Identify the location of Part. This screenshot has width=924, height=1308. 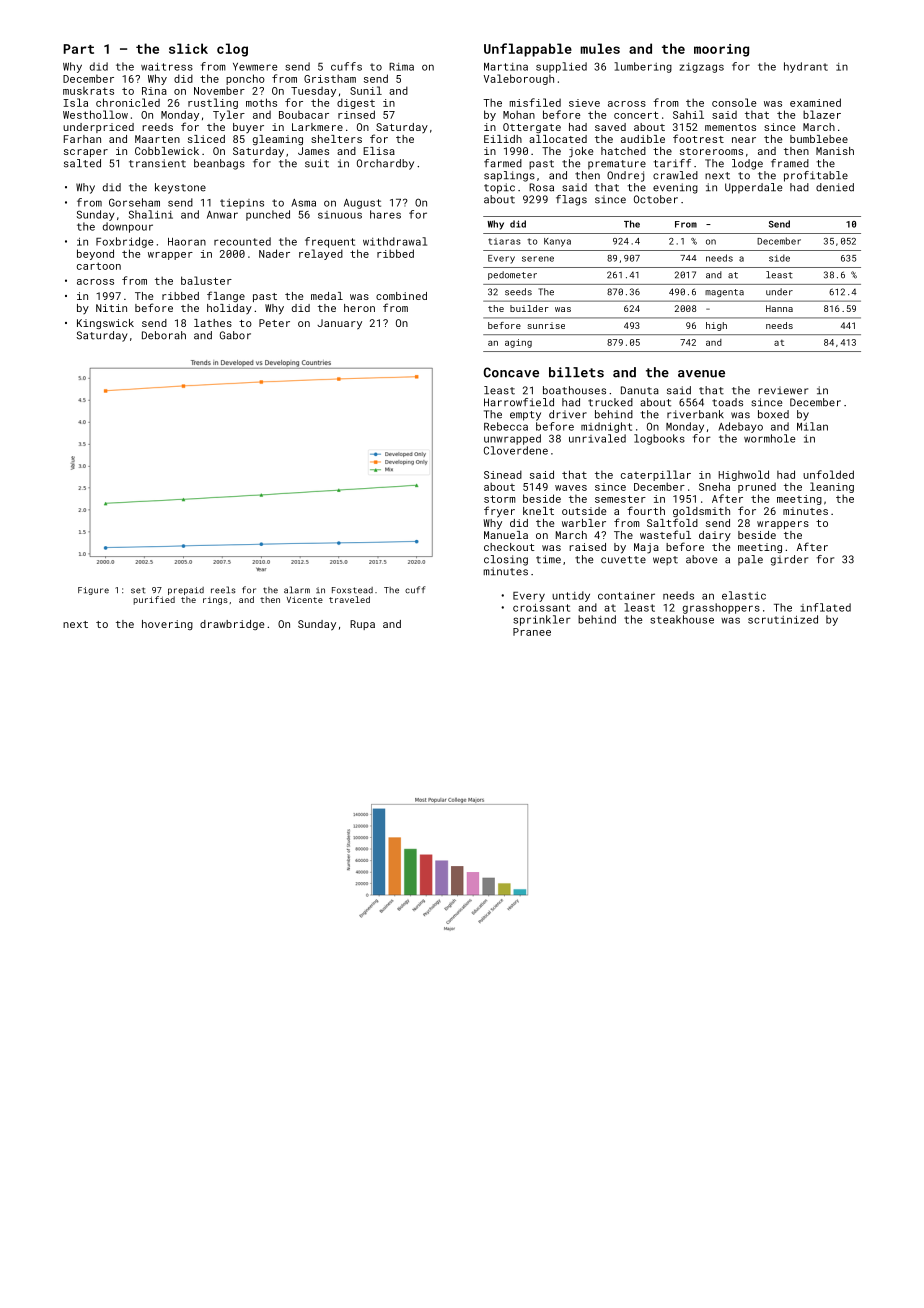
(78, 49).
